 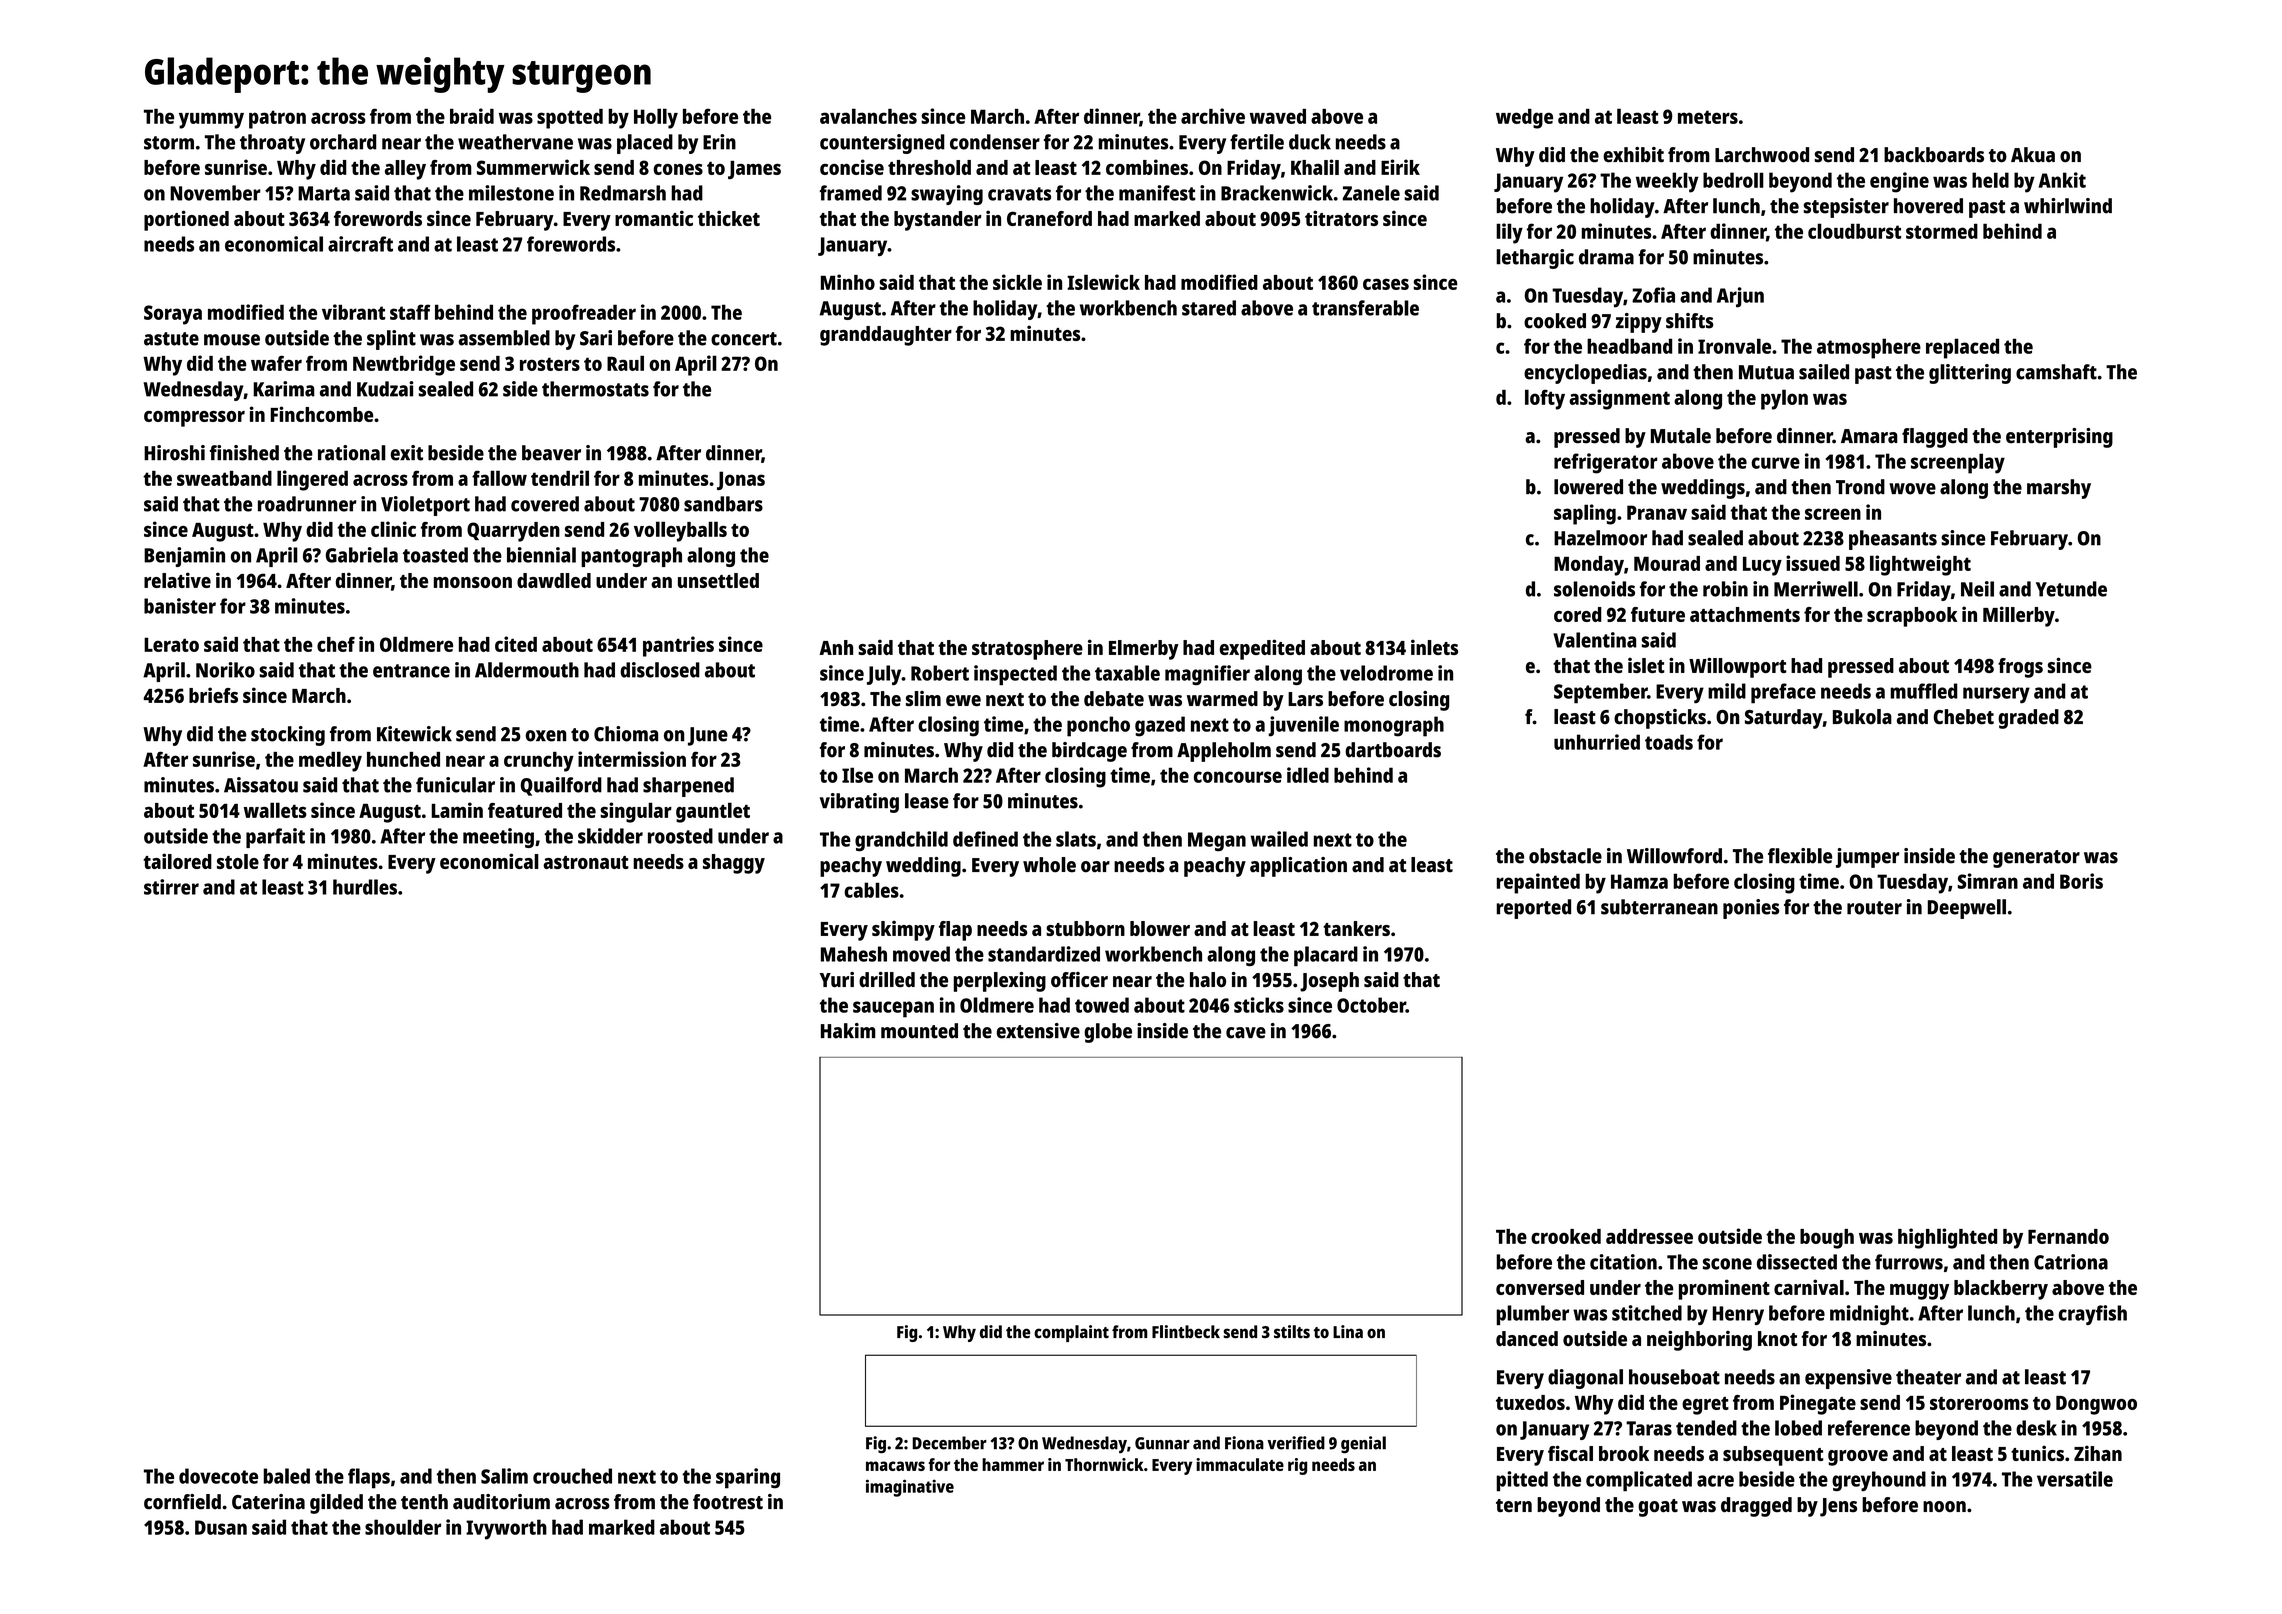 What do you see at coordinates (286, 1476) in the image?
I see `baled` at bounding box center [286, 1476].
